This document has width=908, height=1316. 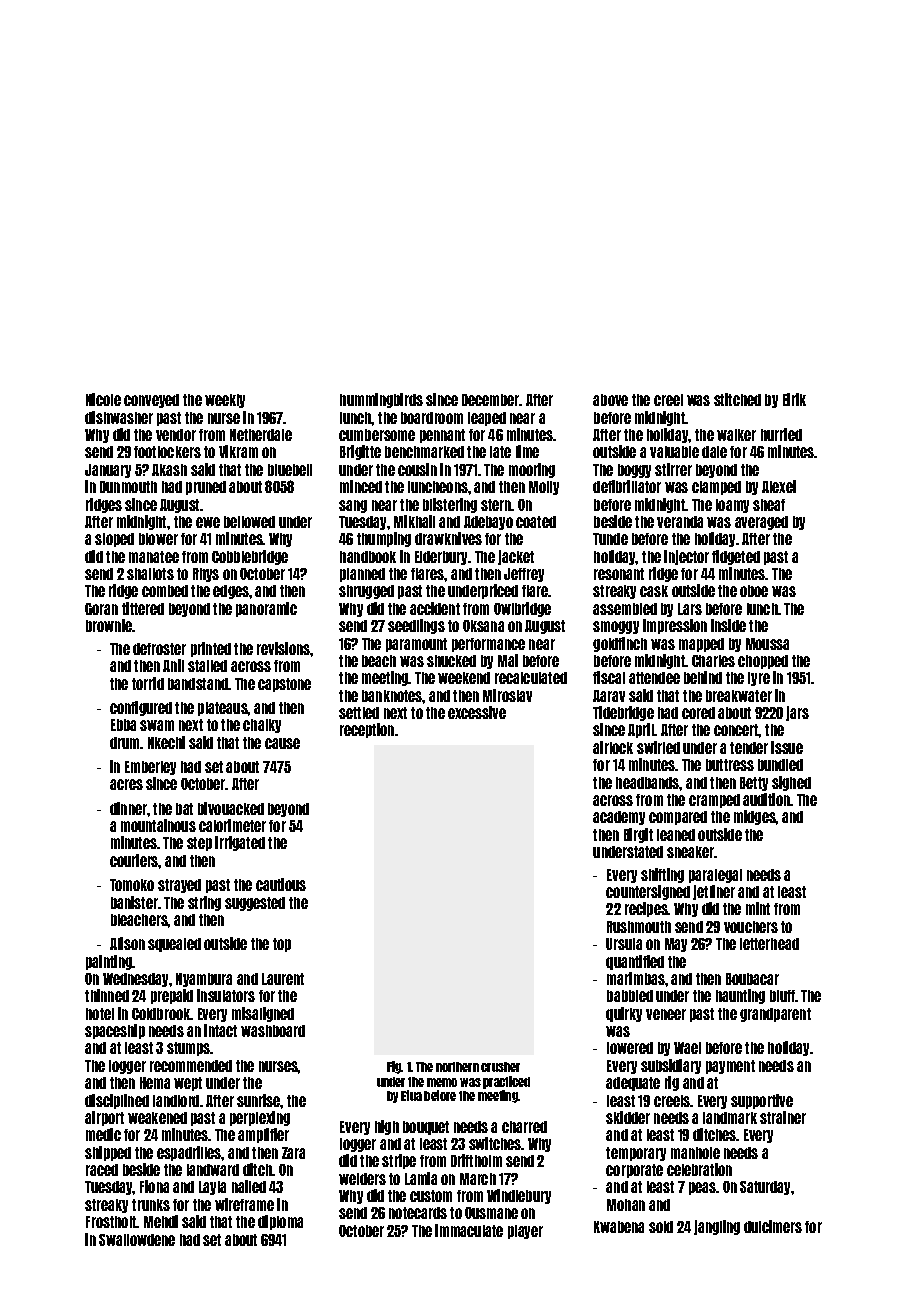 I want to click on Laurent, so click(x=283, y=979).
